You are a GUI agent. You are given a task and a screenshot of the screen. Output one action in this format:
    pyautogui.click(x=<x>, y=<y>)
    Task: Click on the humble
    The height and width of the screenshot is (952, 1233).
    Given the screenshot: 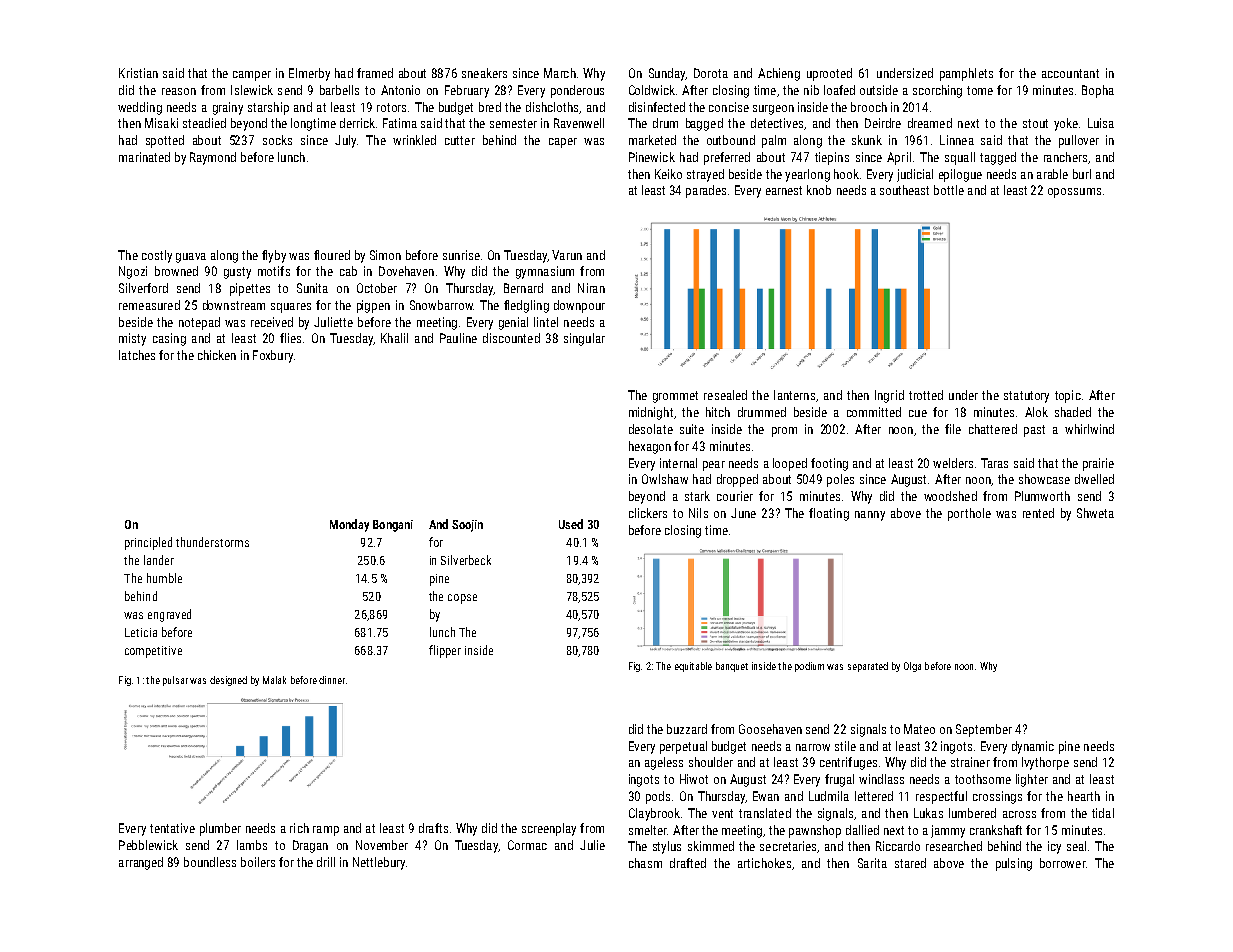 What is the action you would take?
    pyautogui.click(x=164, y=578)
